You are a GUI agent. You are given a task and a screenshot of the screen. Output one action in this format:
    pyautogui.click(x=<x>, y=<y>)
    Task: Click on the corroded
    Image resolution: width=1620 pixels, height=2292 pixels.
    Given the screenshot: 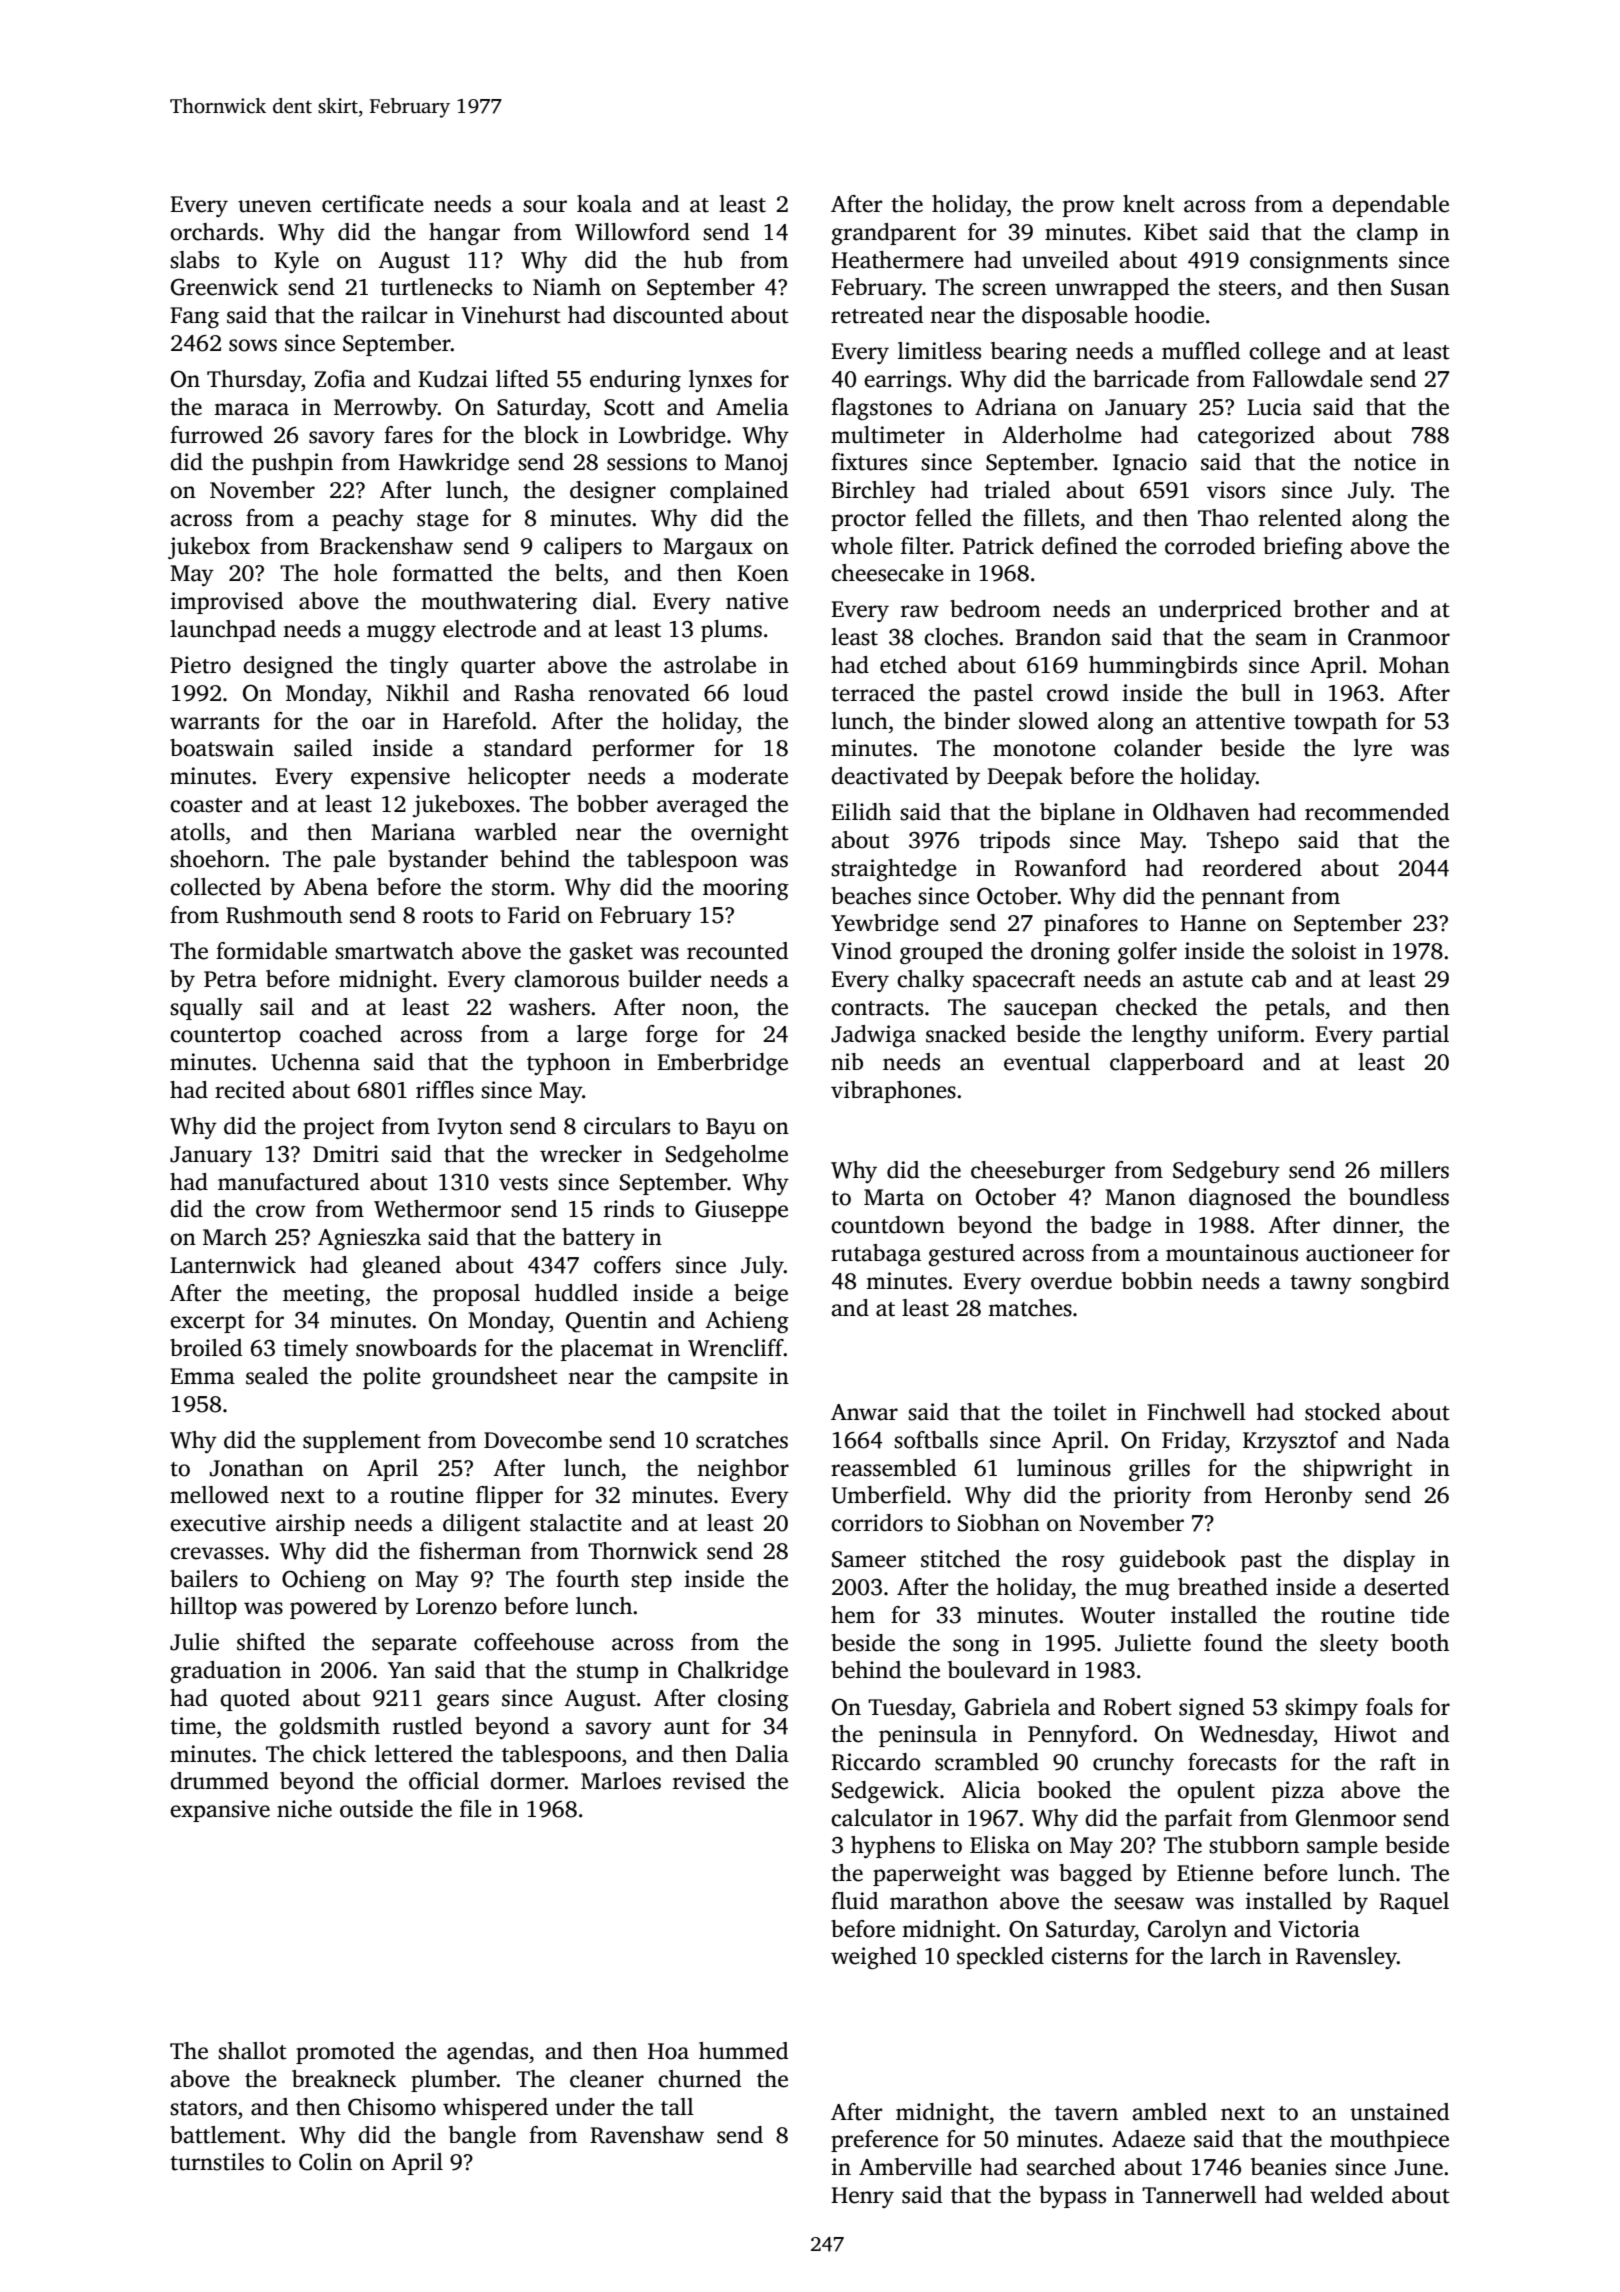 What is the action you would take?
    pyautogui.click(x=1210, y=546)
